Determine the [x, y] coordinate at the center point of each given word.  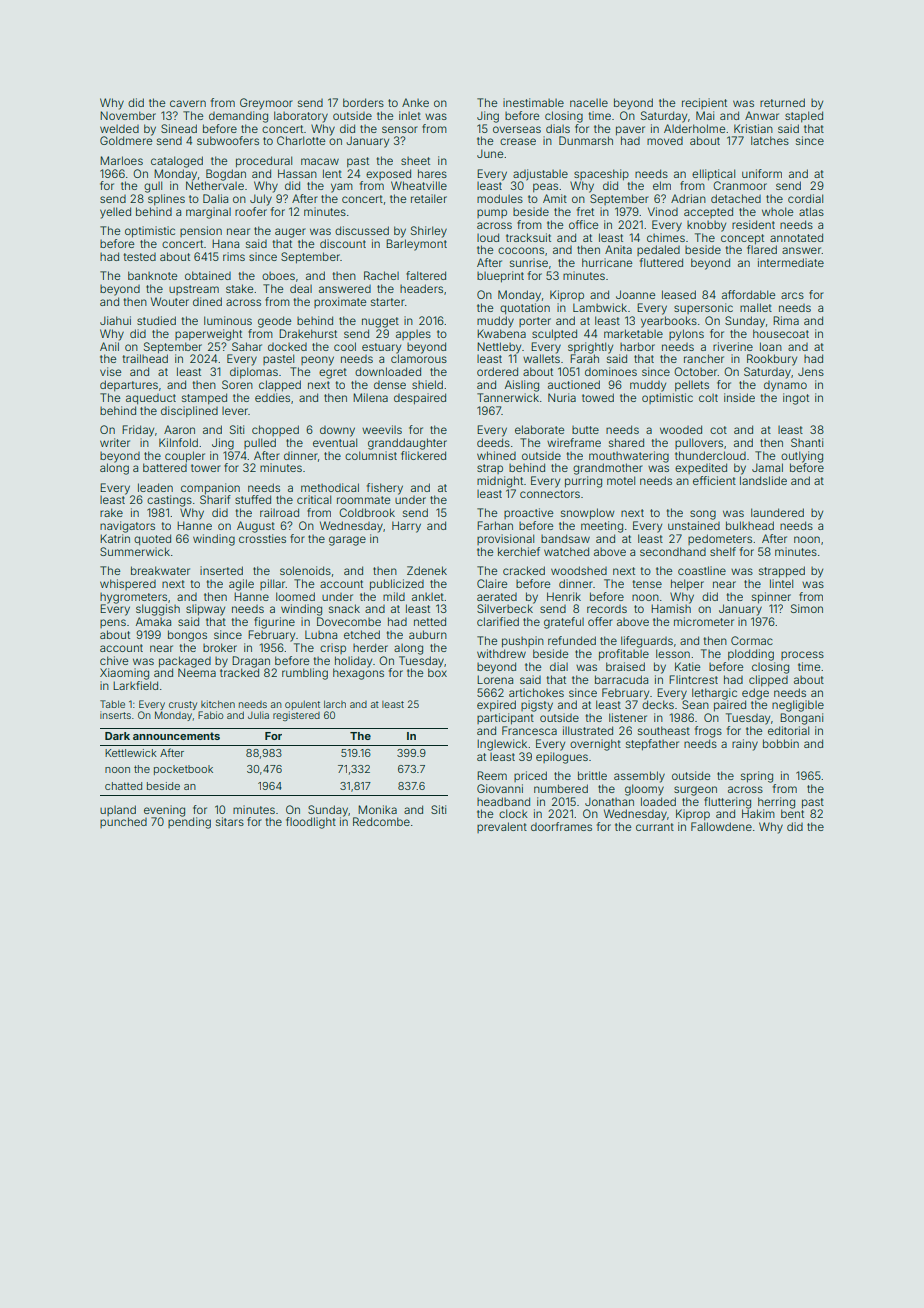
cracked [524, 570]
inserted [221, 570]
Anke [415, 102]
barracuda [621, 679]
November [128, 115]
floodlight [311, 823]
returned [782, 102]
